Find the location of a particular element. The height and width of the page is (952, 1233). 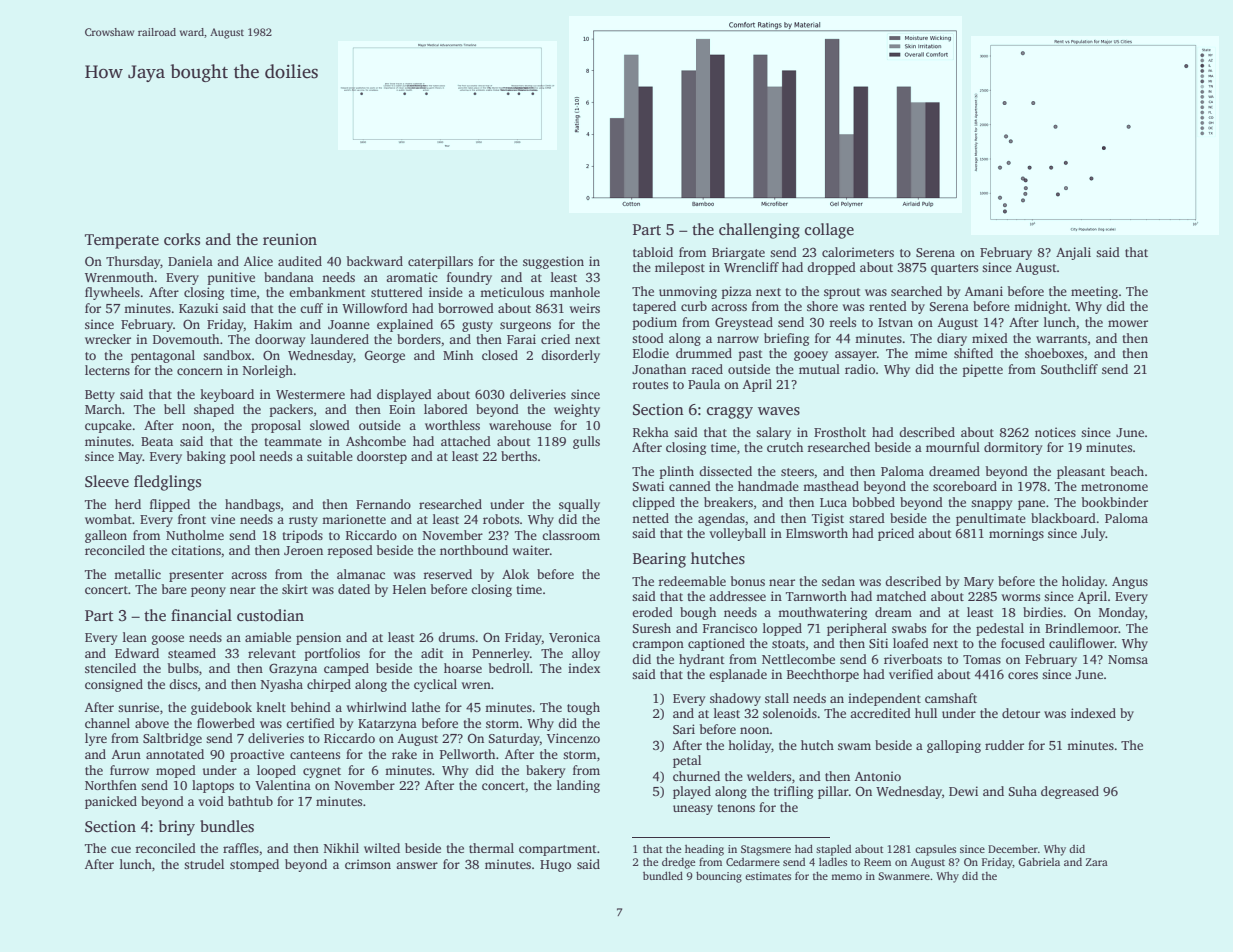

stomped is located at coordinates (254, 865).
